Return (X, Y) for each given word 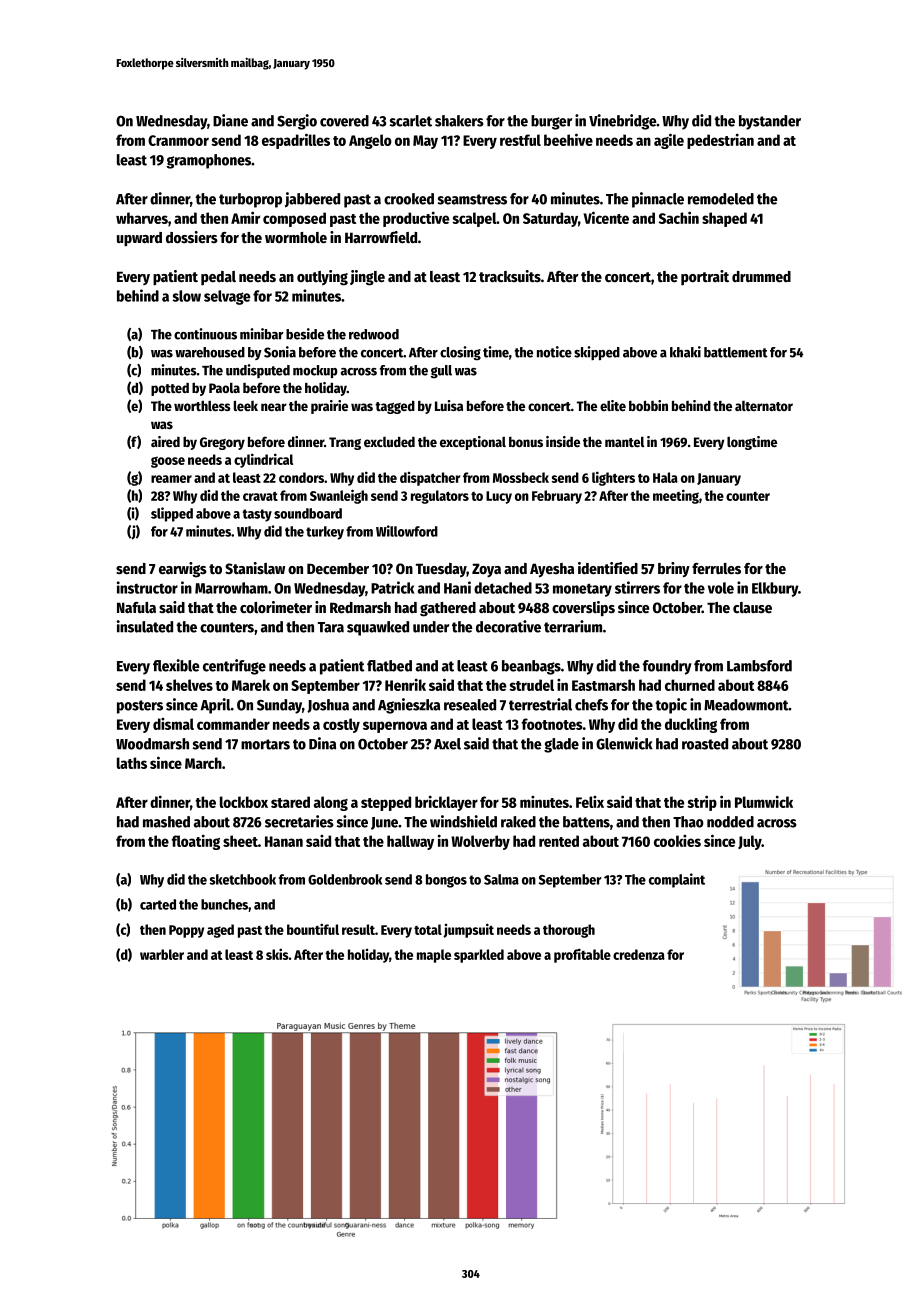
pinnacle (658, 200)
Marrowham (231, 588)
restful (520, 140)
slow (186, 296)
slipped (172, 514)
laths (132, 763)
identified (608, 568)
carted (158, 904)
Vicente (606, 217)
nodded (730, 822)
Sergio (297, 122)
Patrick (392, 587)
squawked (378, 628)
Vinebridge (622, 122)
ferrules (716, 568)
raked (518, 822)
